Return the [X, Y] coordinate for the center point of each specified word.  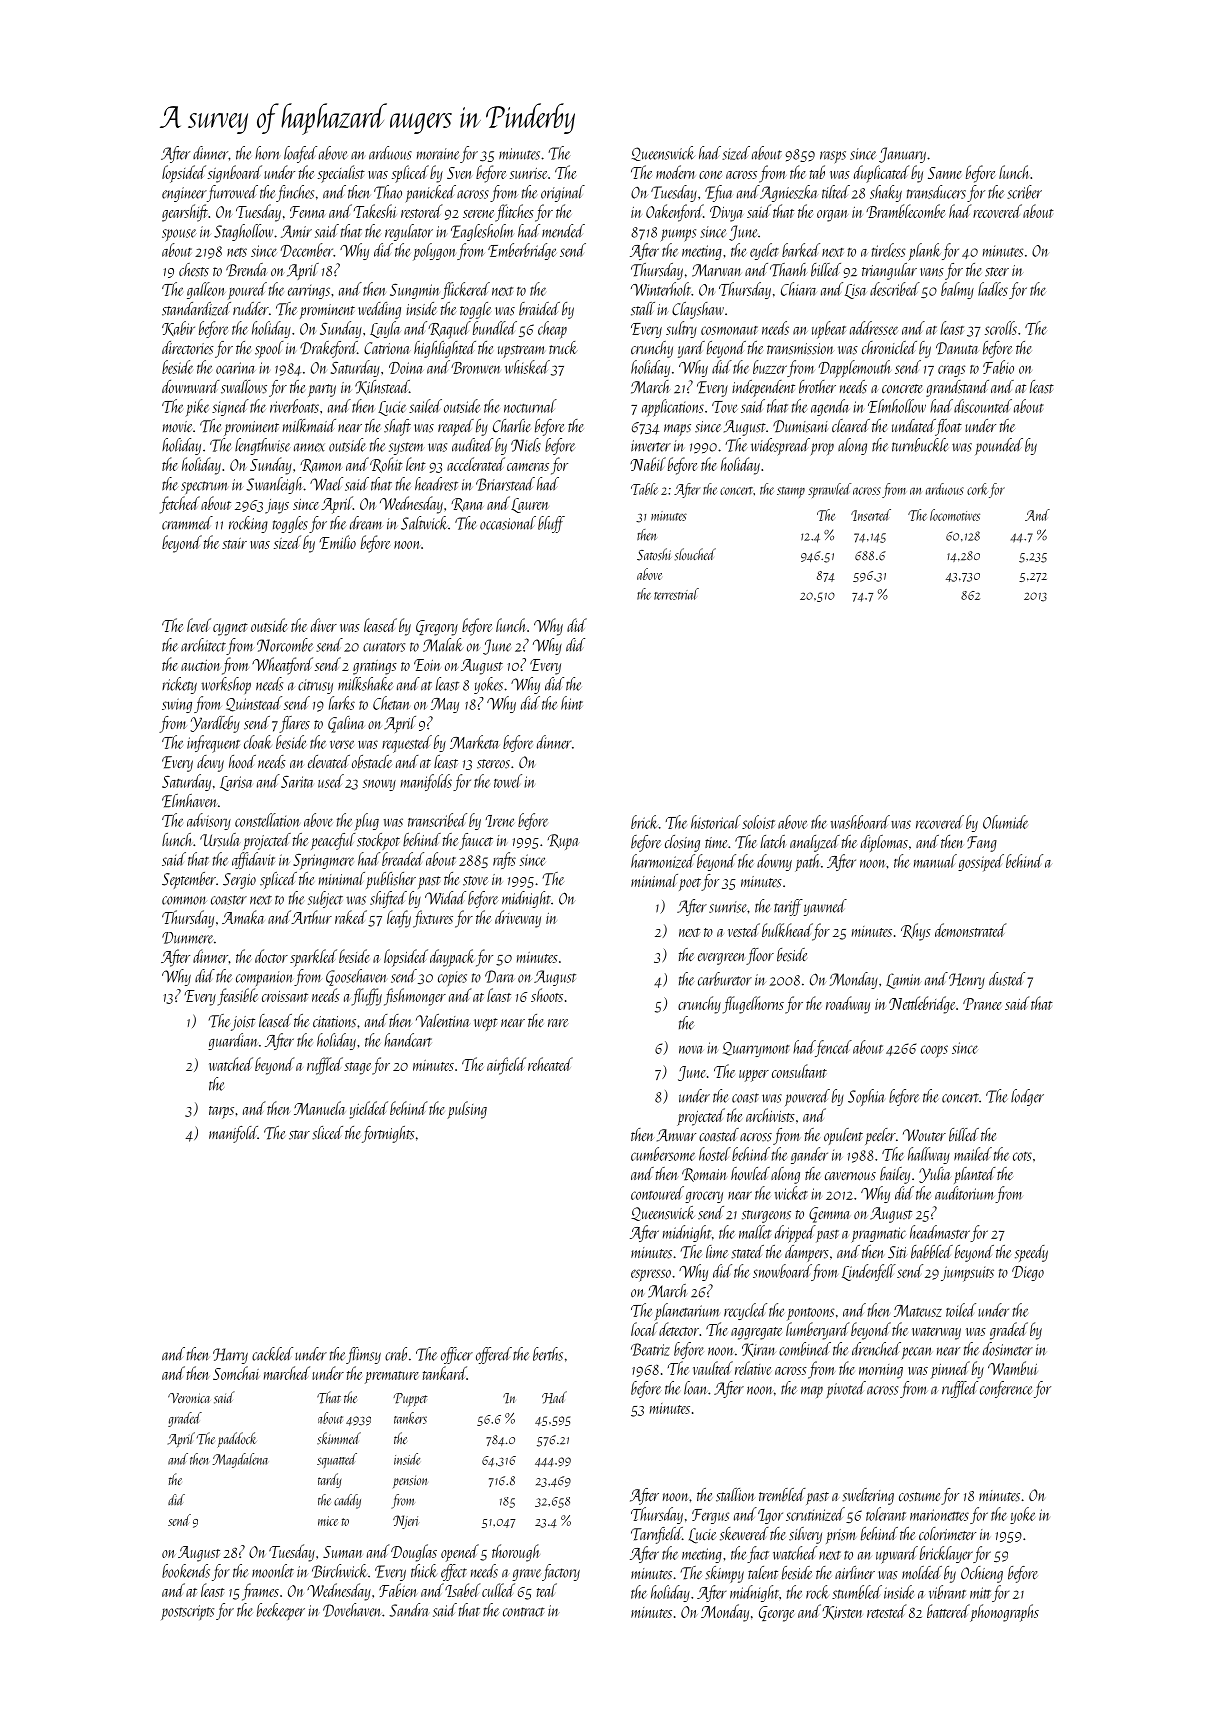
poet [690, 884]
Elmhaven [190, 801]
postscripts [187, 1612]
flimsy [363, 1355]
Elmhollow [897, 406]
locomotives [955, 515]
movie [178, 426]
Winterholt [661, 289]
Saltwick [424, 523]
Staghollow [243, 232]
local [644, 1329]
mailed [973, 1154]
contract [524, 1612]
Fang [982, 844]
